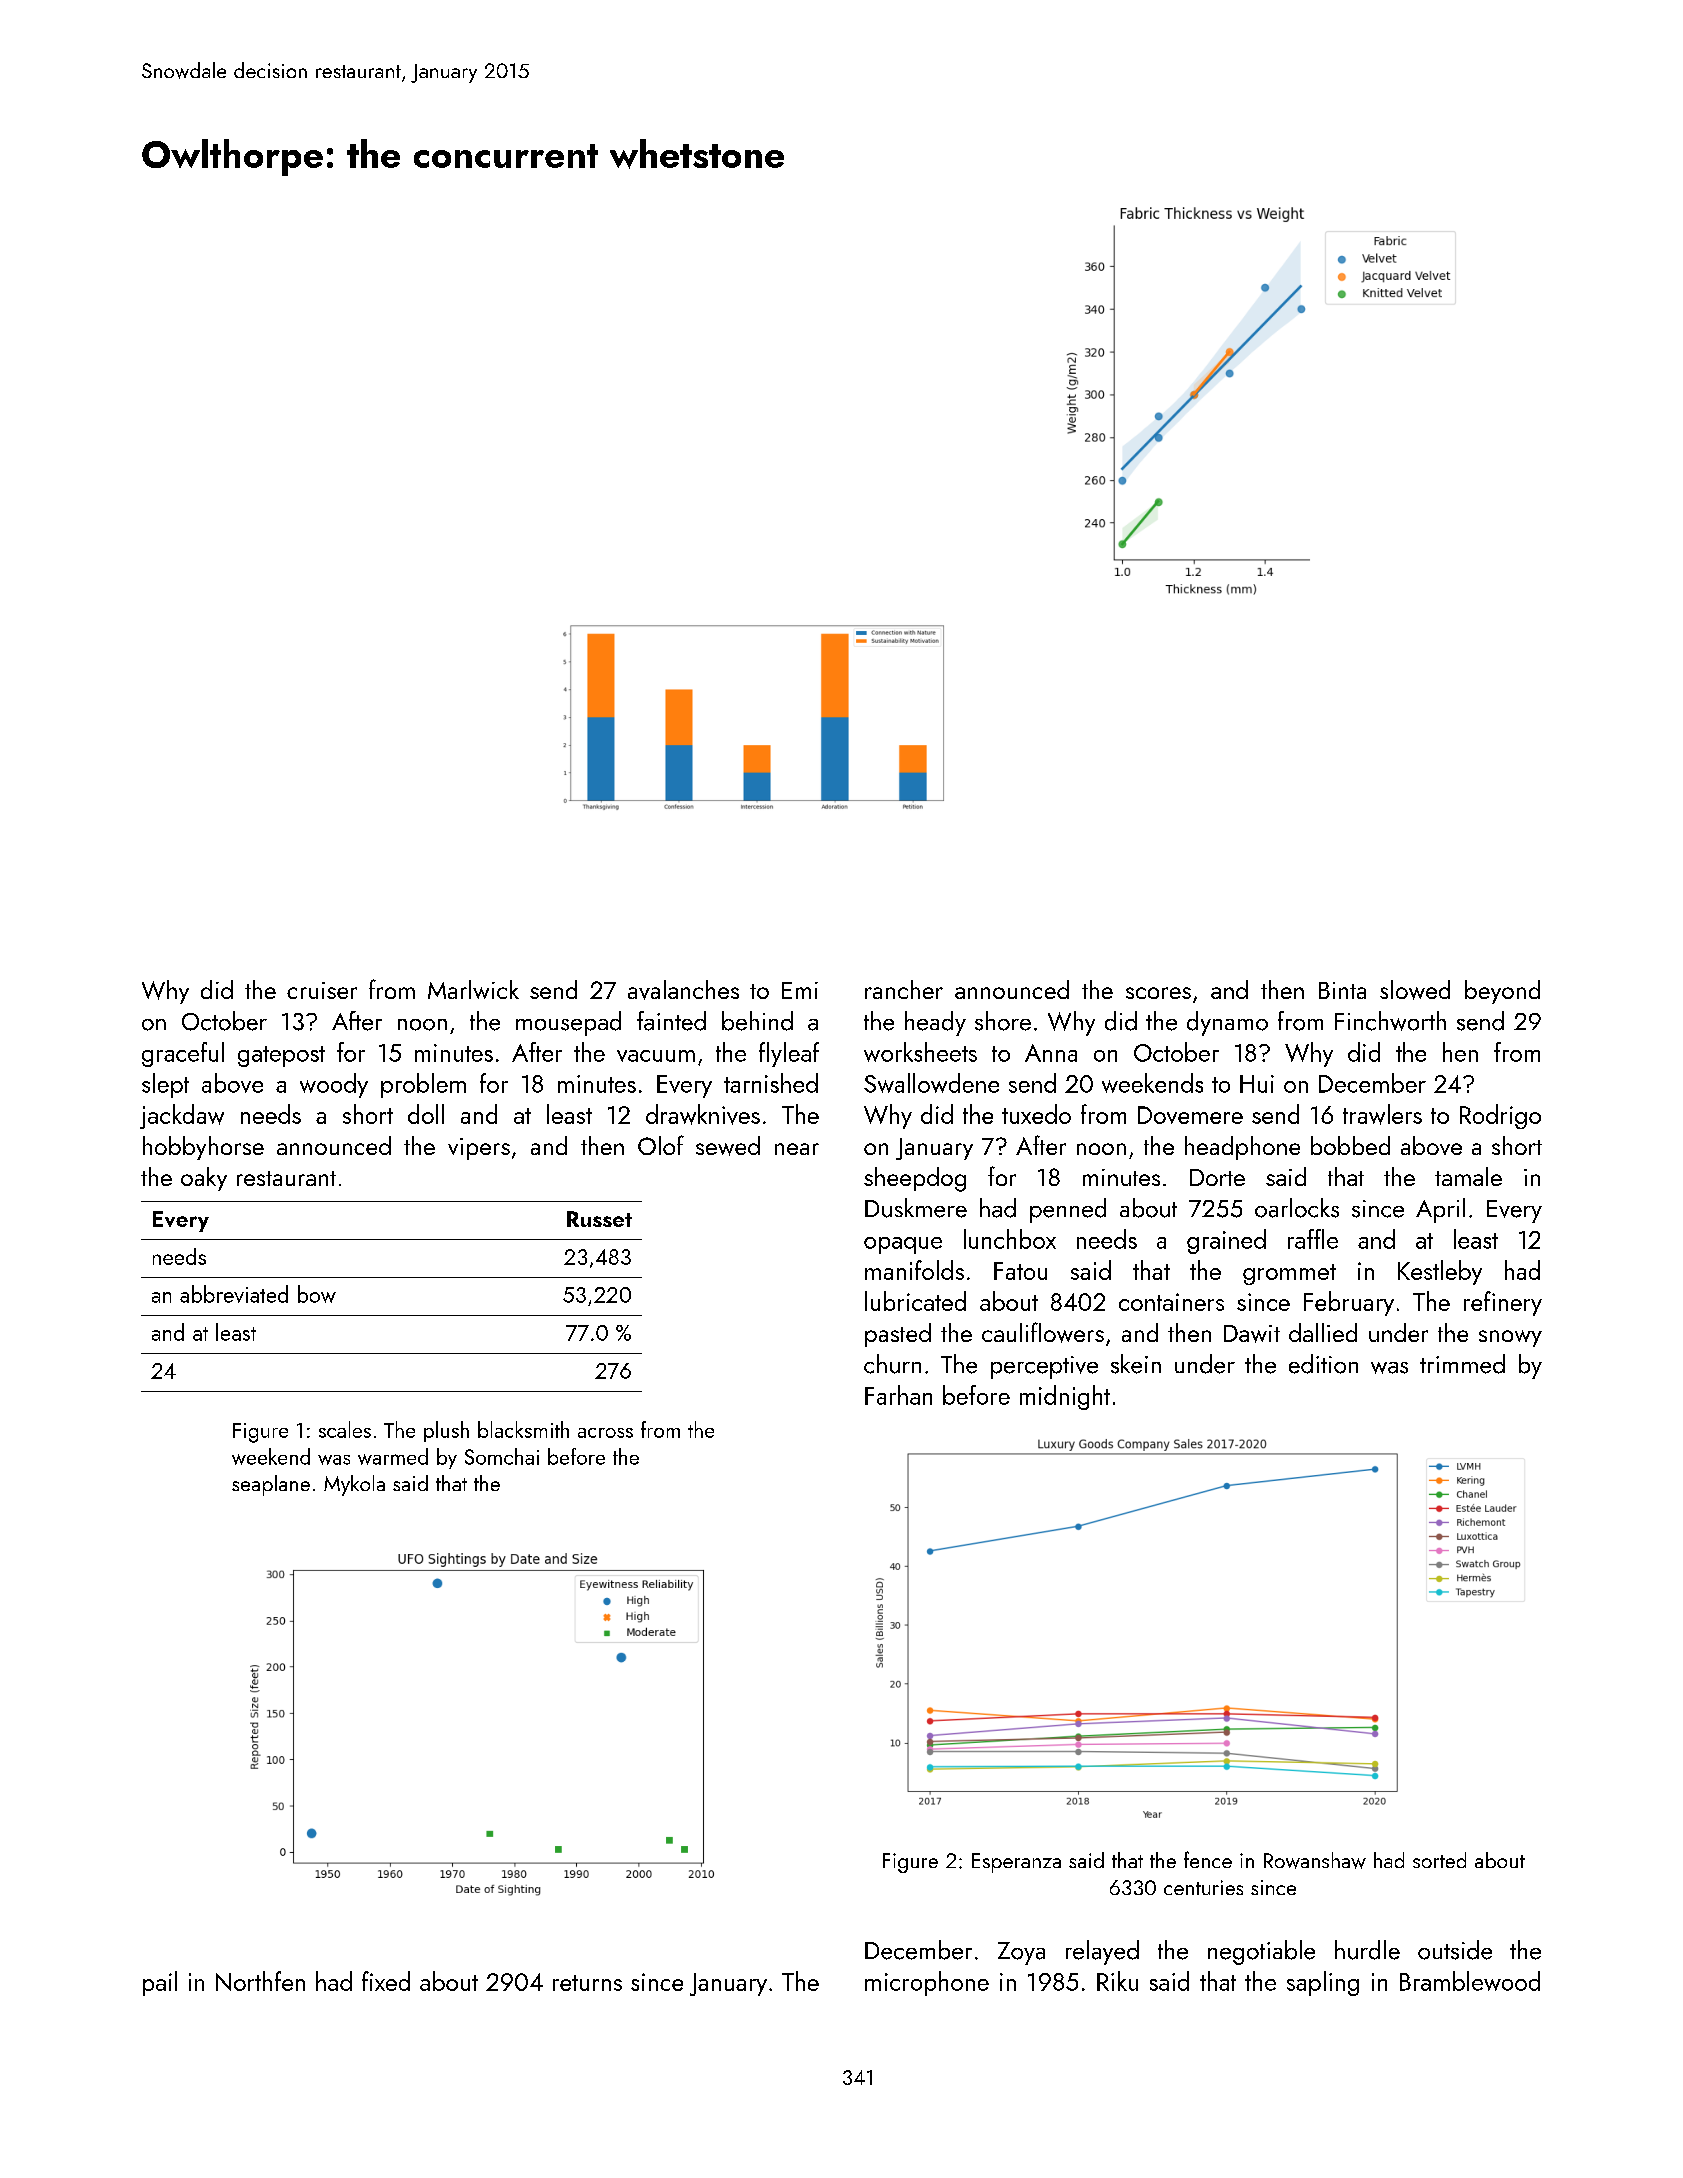 Image resolution: width=1683 pixels, height=2178 pixels. I want to click on Esperanza, so click(1016, 1863).
